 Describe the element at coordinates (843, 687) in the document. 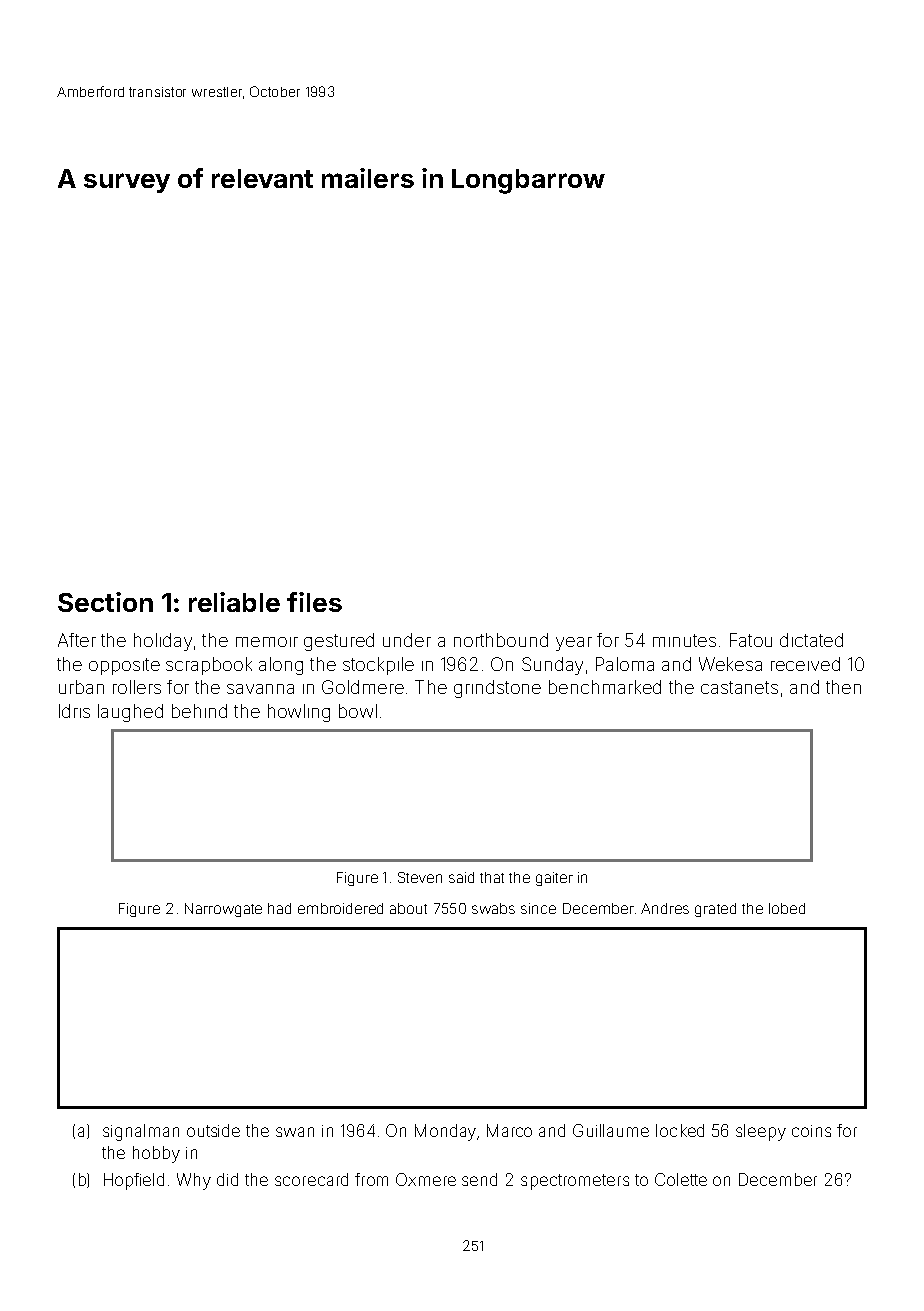

I see `then` at that location.
